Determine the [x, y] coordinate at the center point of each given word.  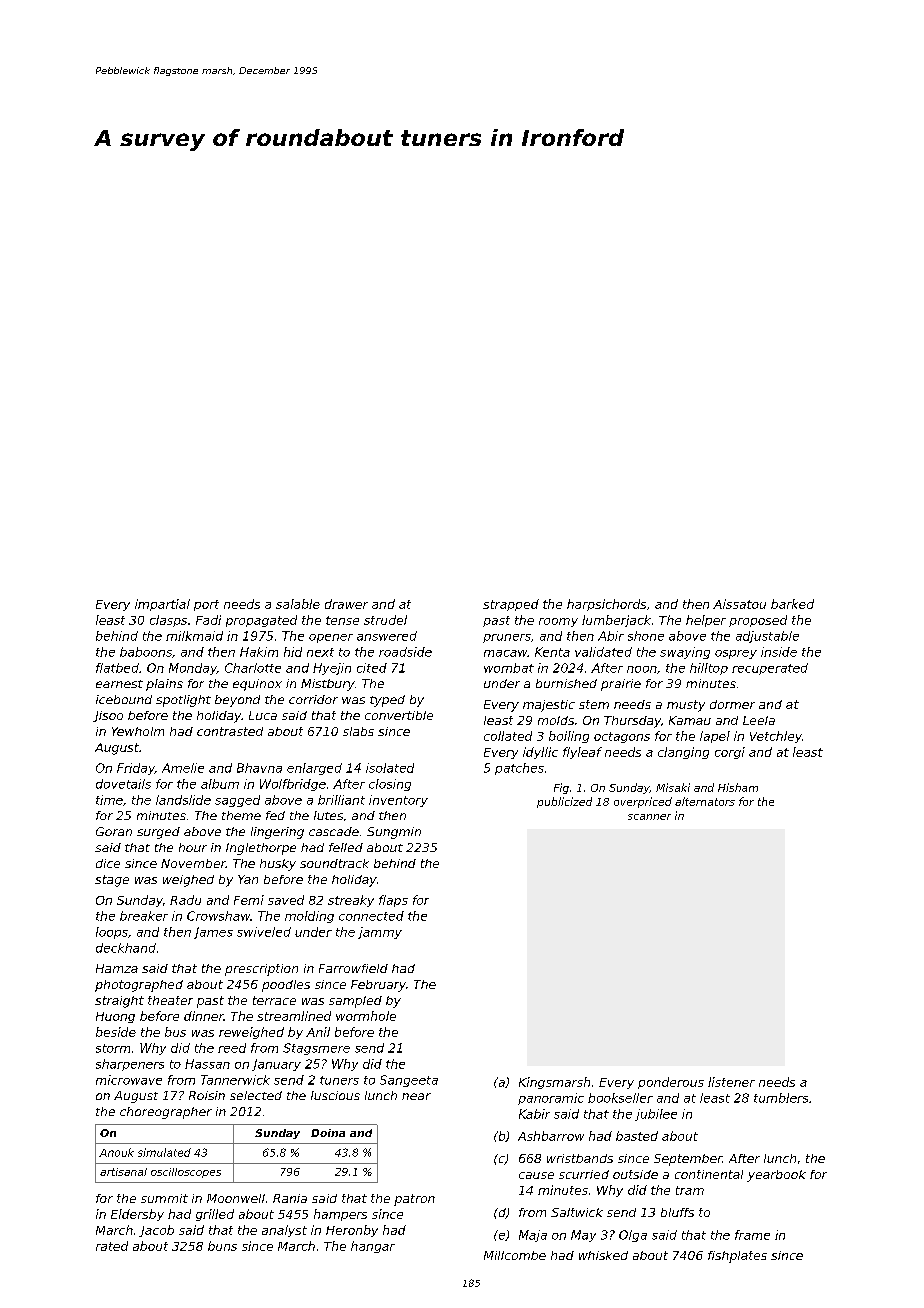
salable [298, 604]
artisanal [123, 1172]
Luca [263, 715]
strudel [385, 620]
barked [792, 604]
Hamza [117, 968]
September [688, 1160]
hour [193, 847]
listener [731, 1082]
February [378, 986]
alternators [705, 801]
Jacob [156, 1231]
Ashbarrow [551, 1136]
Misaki [673, 787]
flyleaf [582, 753]
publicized [564, 802]
